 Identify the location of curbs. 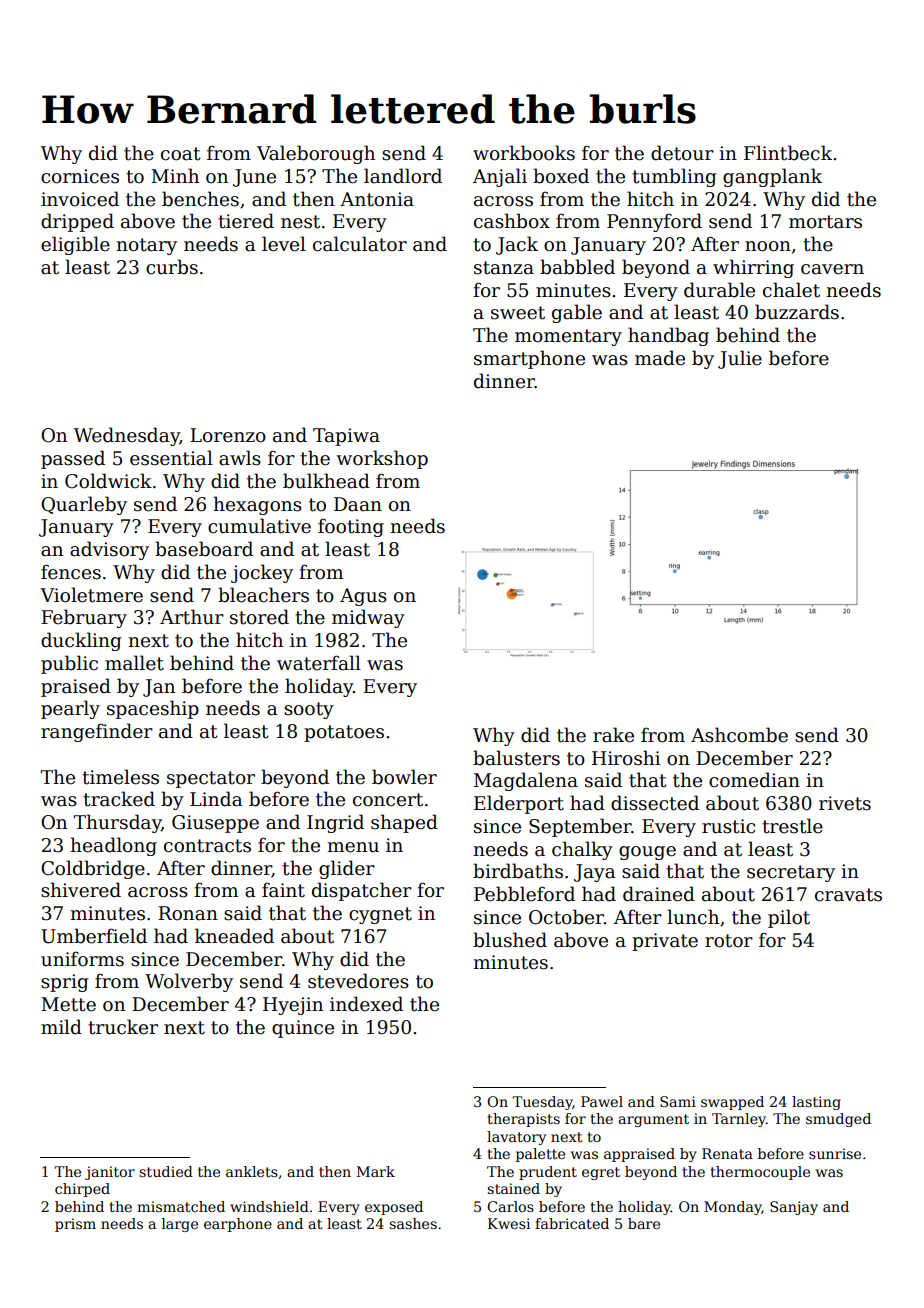
(172, 267).
